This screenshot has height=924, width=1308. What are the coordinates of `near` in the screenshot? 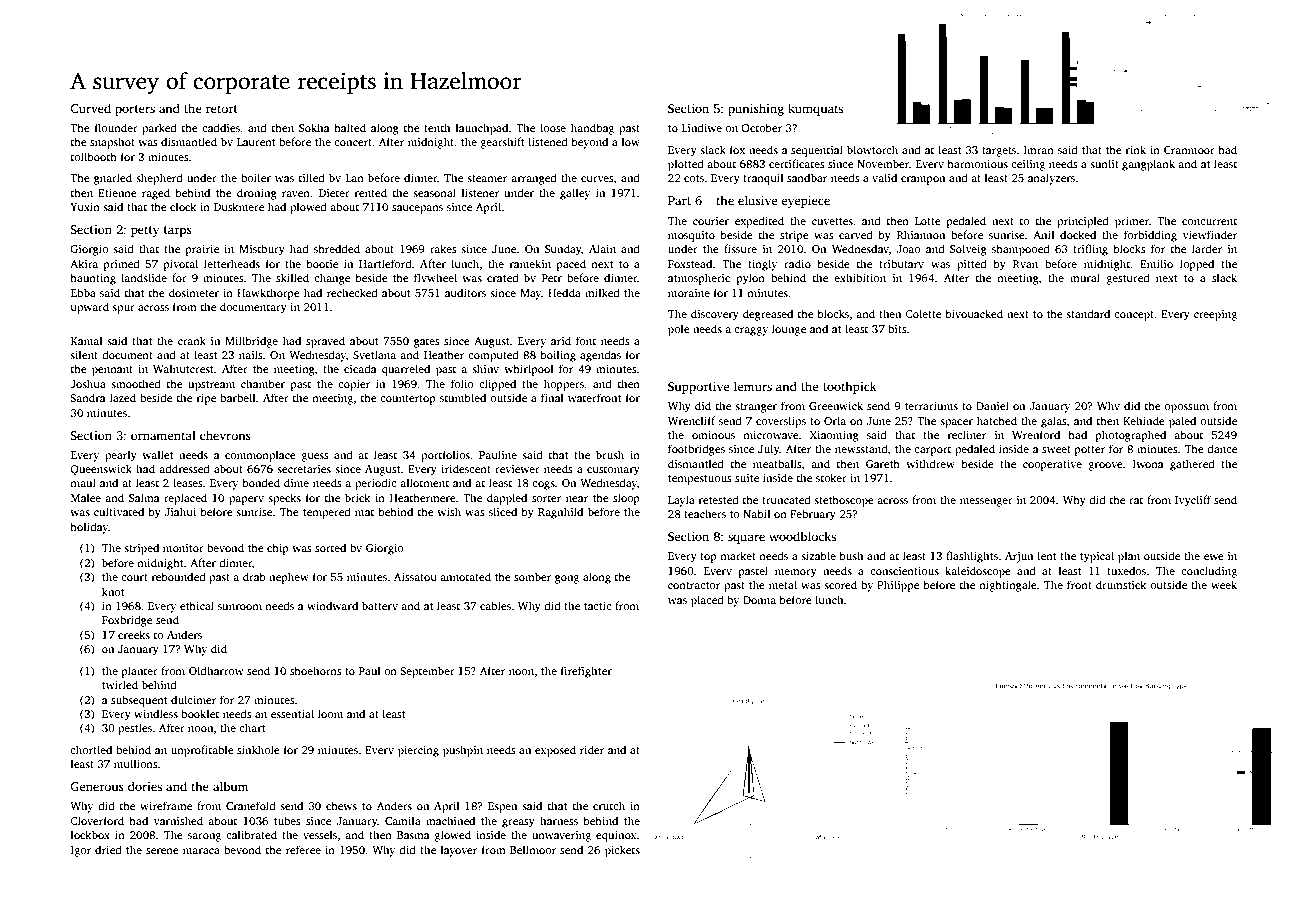 It's located at (577, 499).
